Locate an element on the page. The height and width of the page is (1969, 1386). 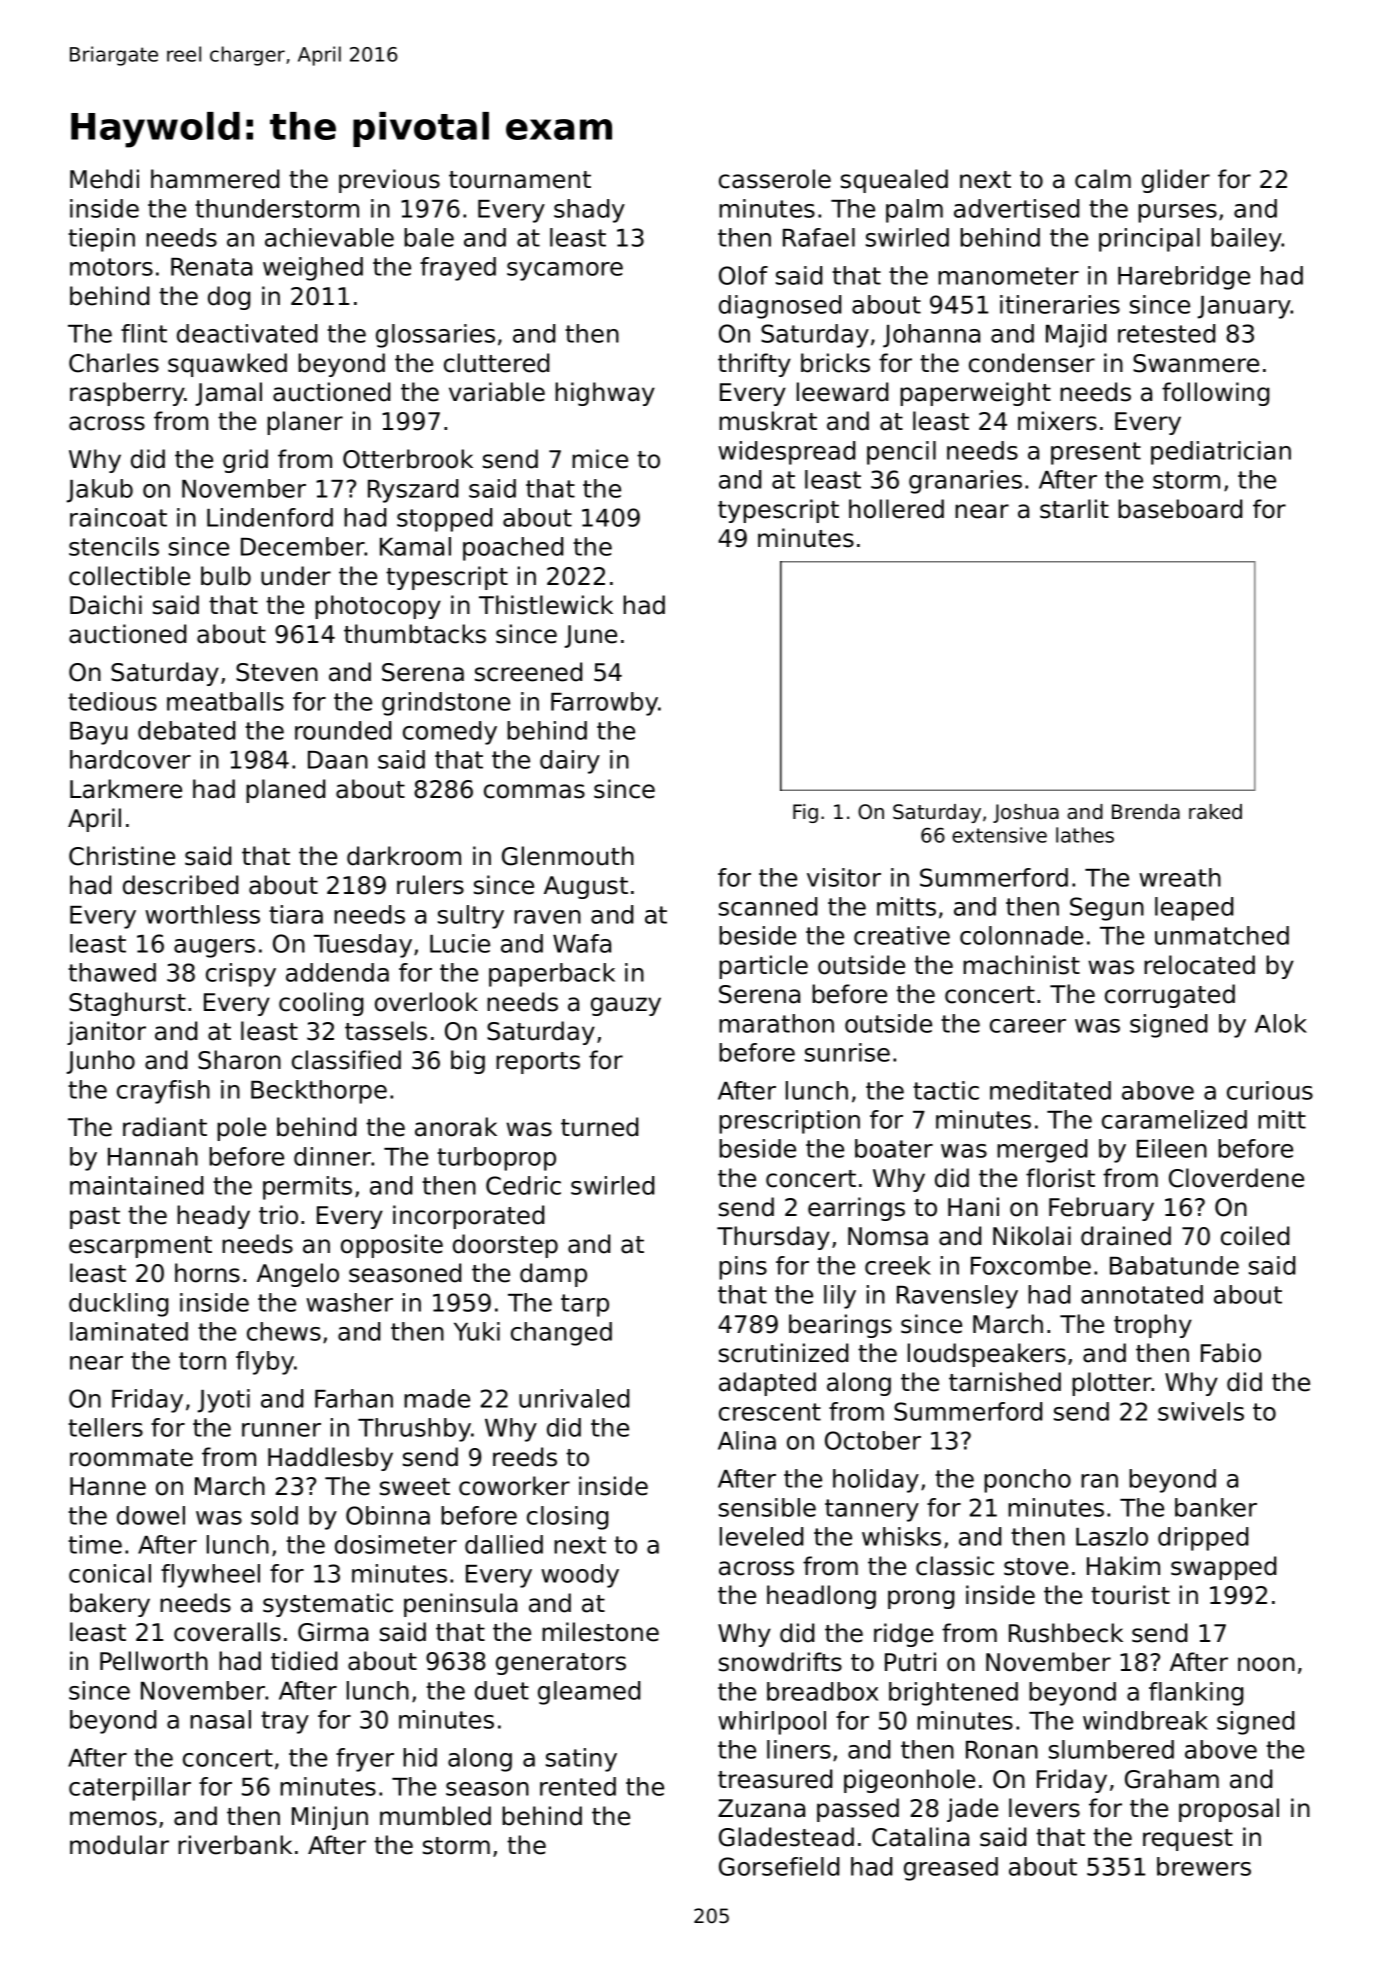
squealed is located at coordinates (894, 181).
